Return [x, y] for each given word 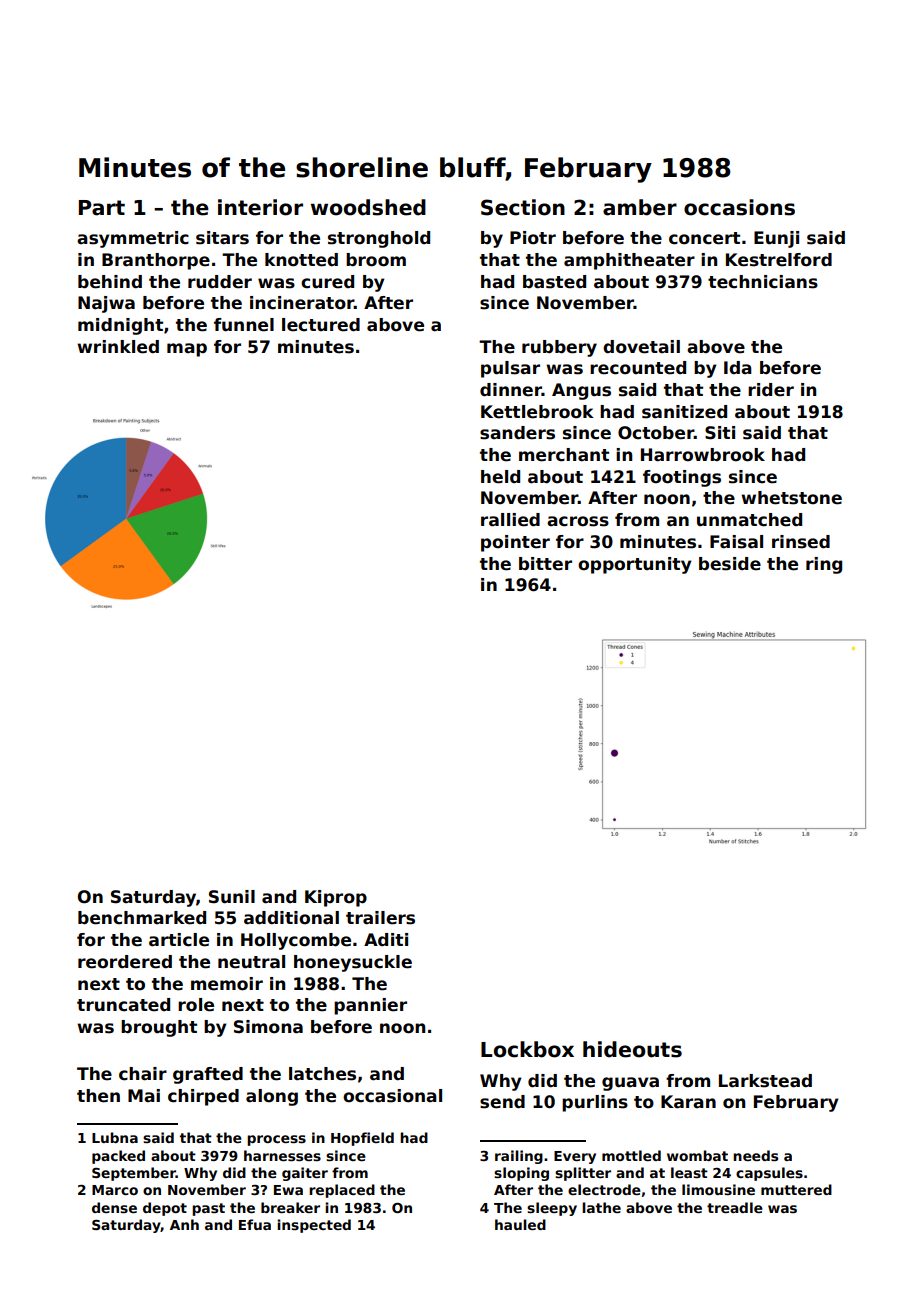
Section [523, 207]
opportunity [635, 565]
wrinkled [118, 347]
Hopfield [362, 1139]
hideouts [632, 1049]
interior [260, 207]
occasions [739, 207]
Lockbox [527, 1049]
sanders [517, 433]
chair [143, 1074]
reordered [125, 962]
